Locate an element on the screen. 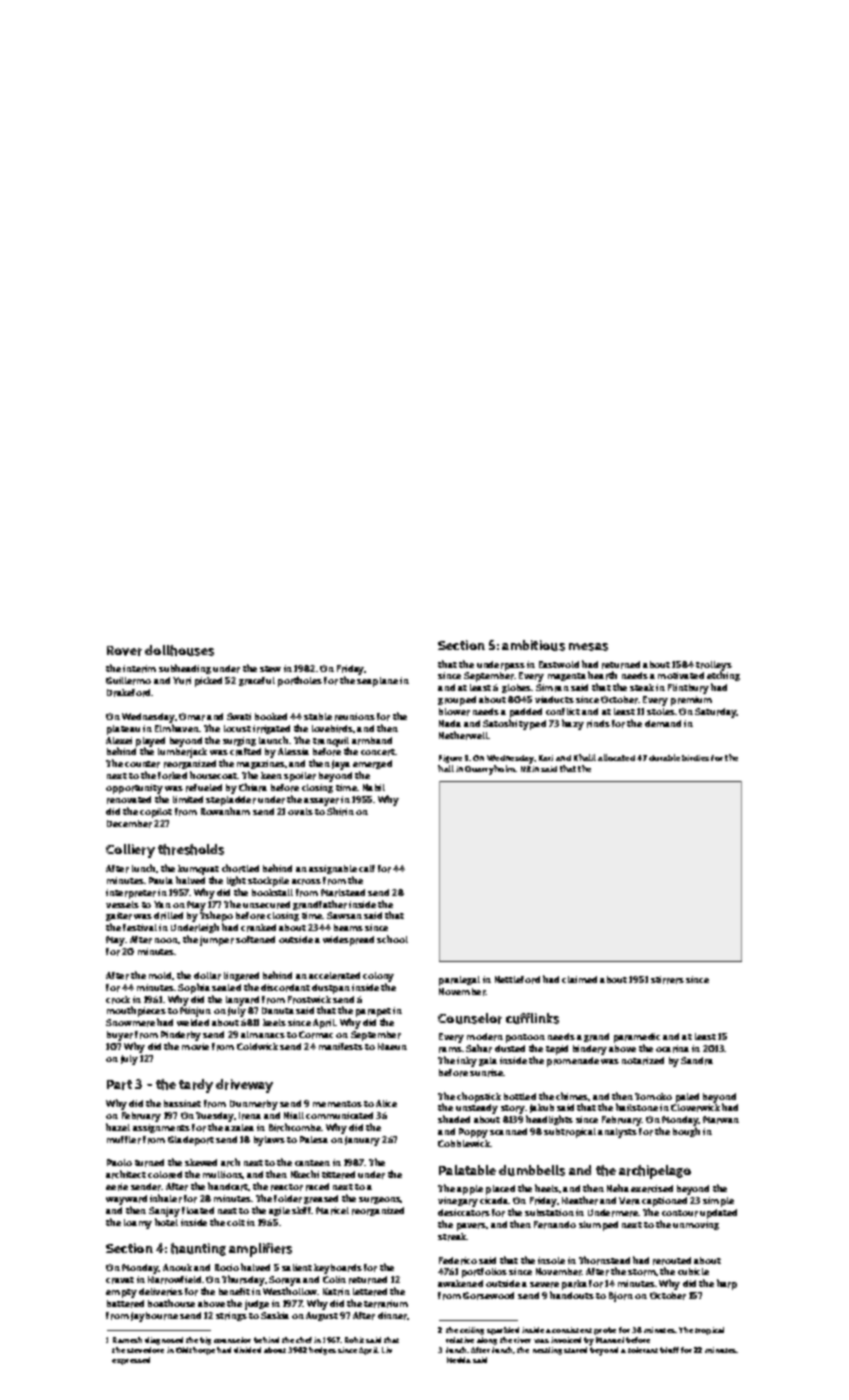  opportunity is located at coordinates (134, 789).
